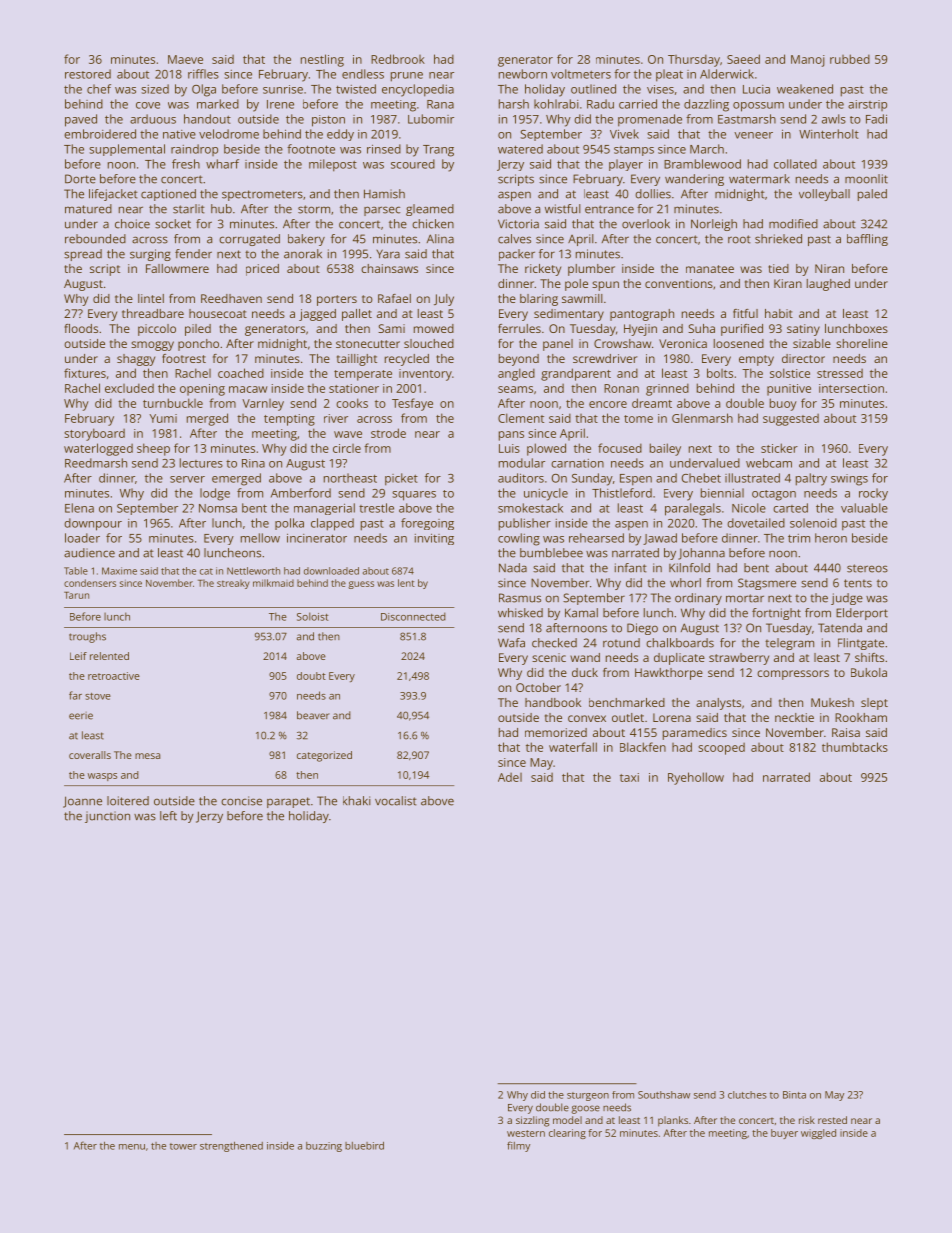  Describe the element at coordinates (695, 734) in the document. I see `paramedics` at that location.
